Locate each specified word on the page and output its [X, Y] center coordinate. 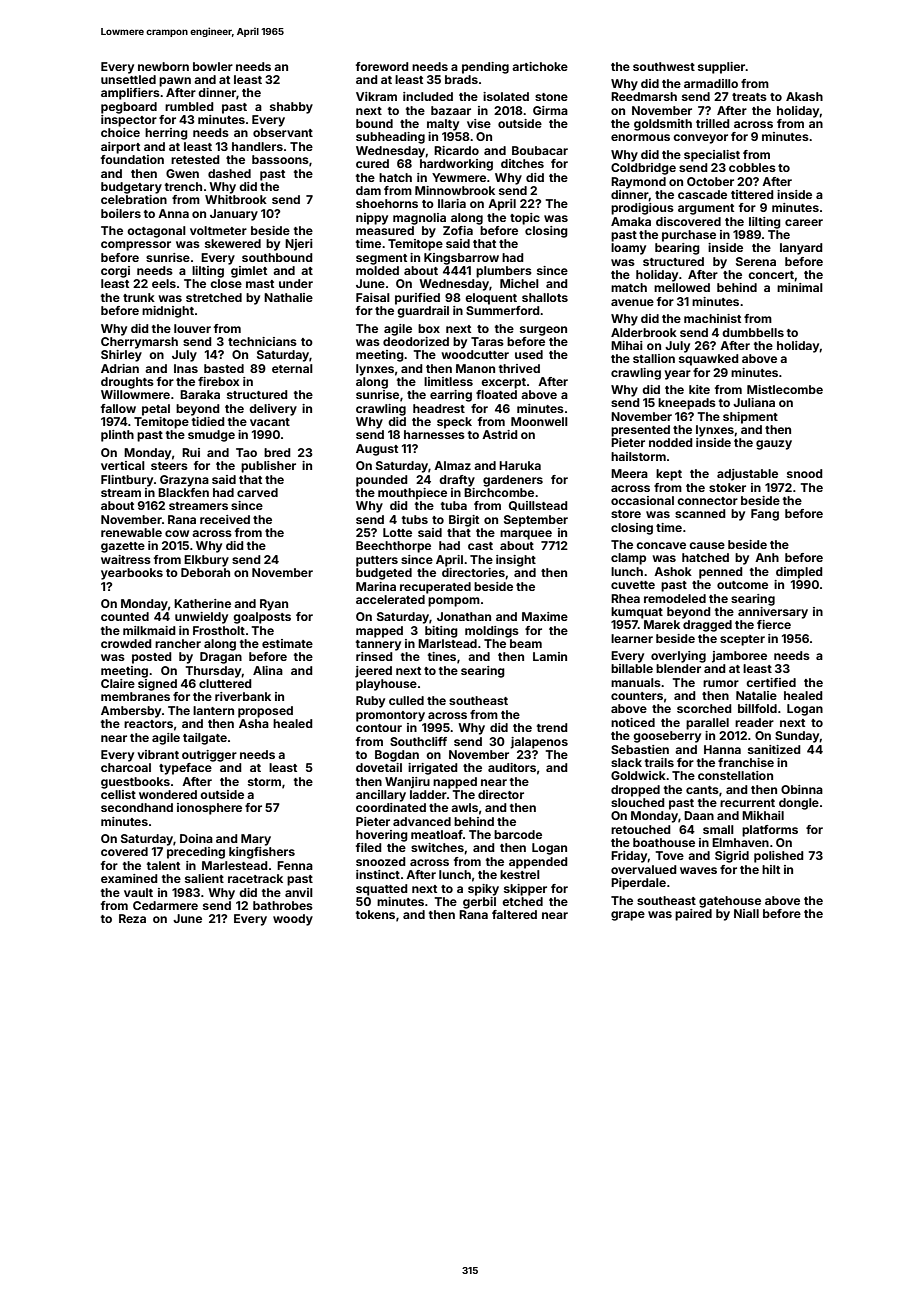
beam [526, 643]
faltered [514, 914]
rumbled [189, 106]
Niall [746, 913]
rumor [721, 683]
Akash [804, 96]
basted [224, 368]
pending [485, 68]
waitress [126, 559]
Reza [132, 918]
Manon [475, 368]
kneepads [687, 404]
